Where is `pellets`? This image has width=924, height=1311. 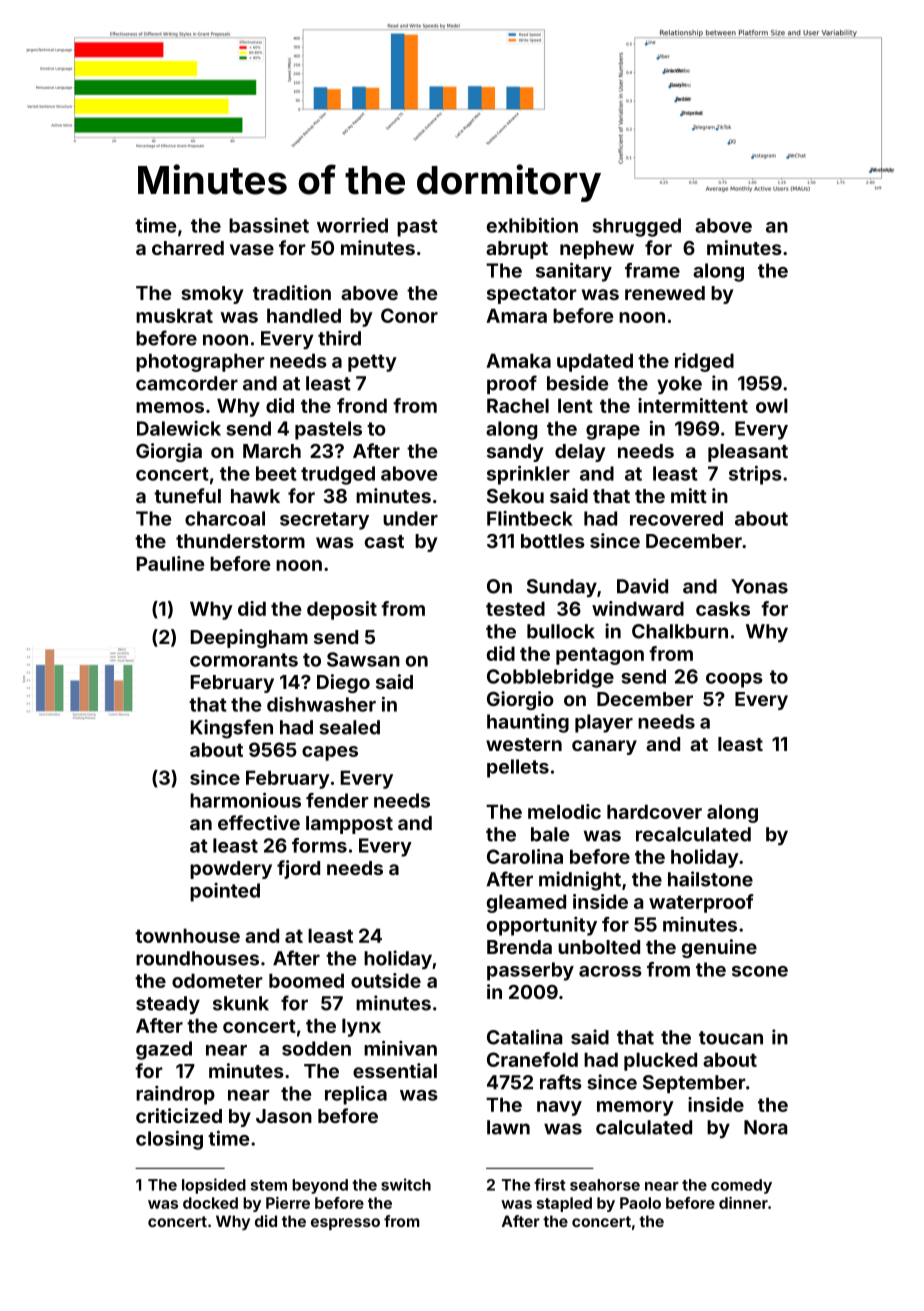 pellets is located at coordinates (518, 768).
